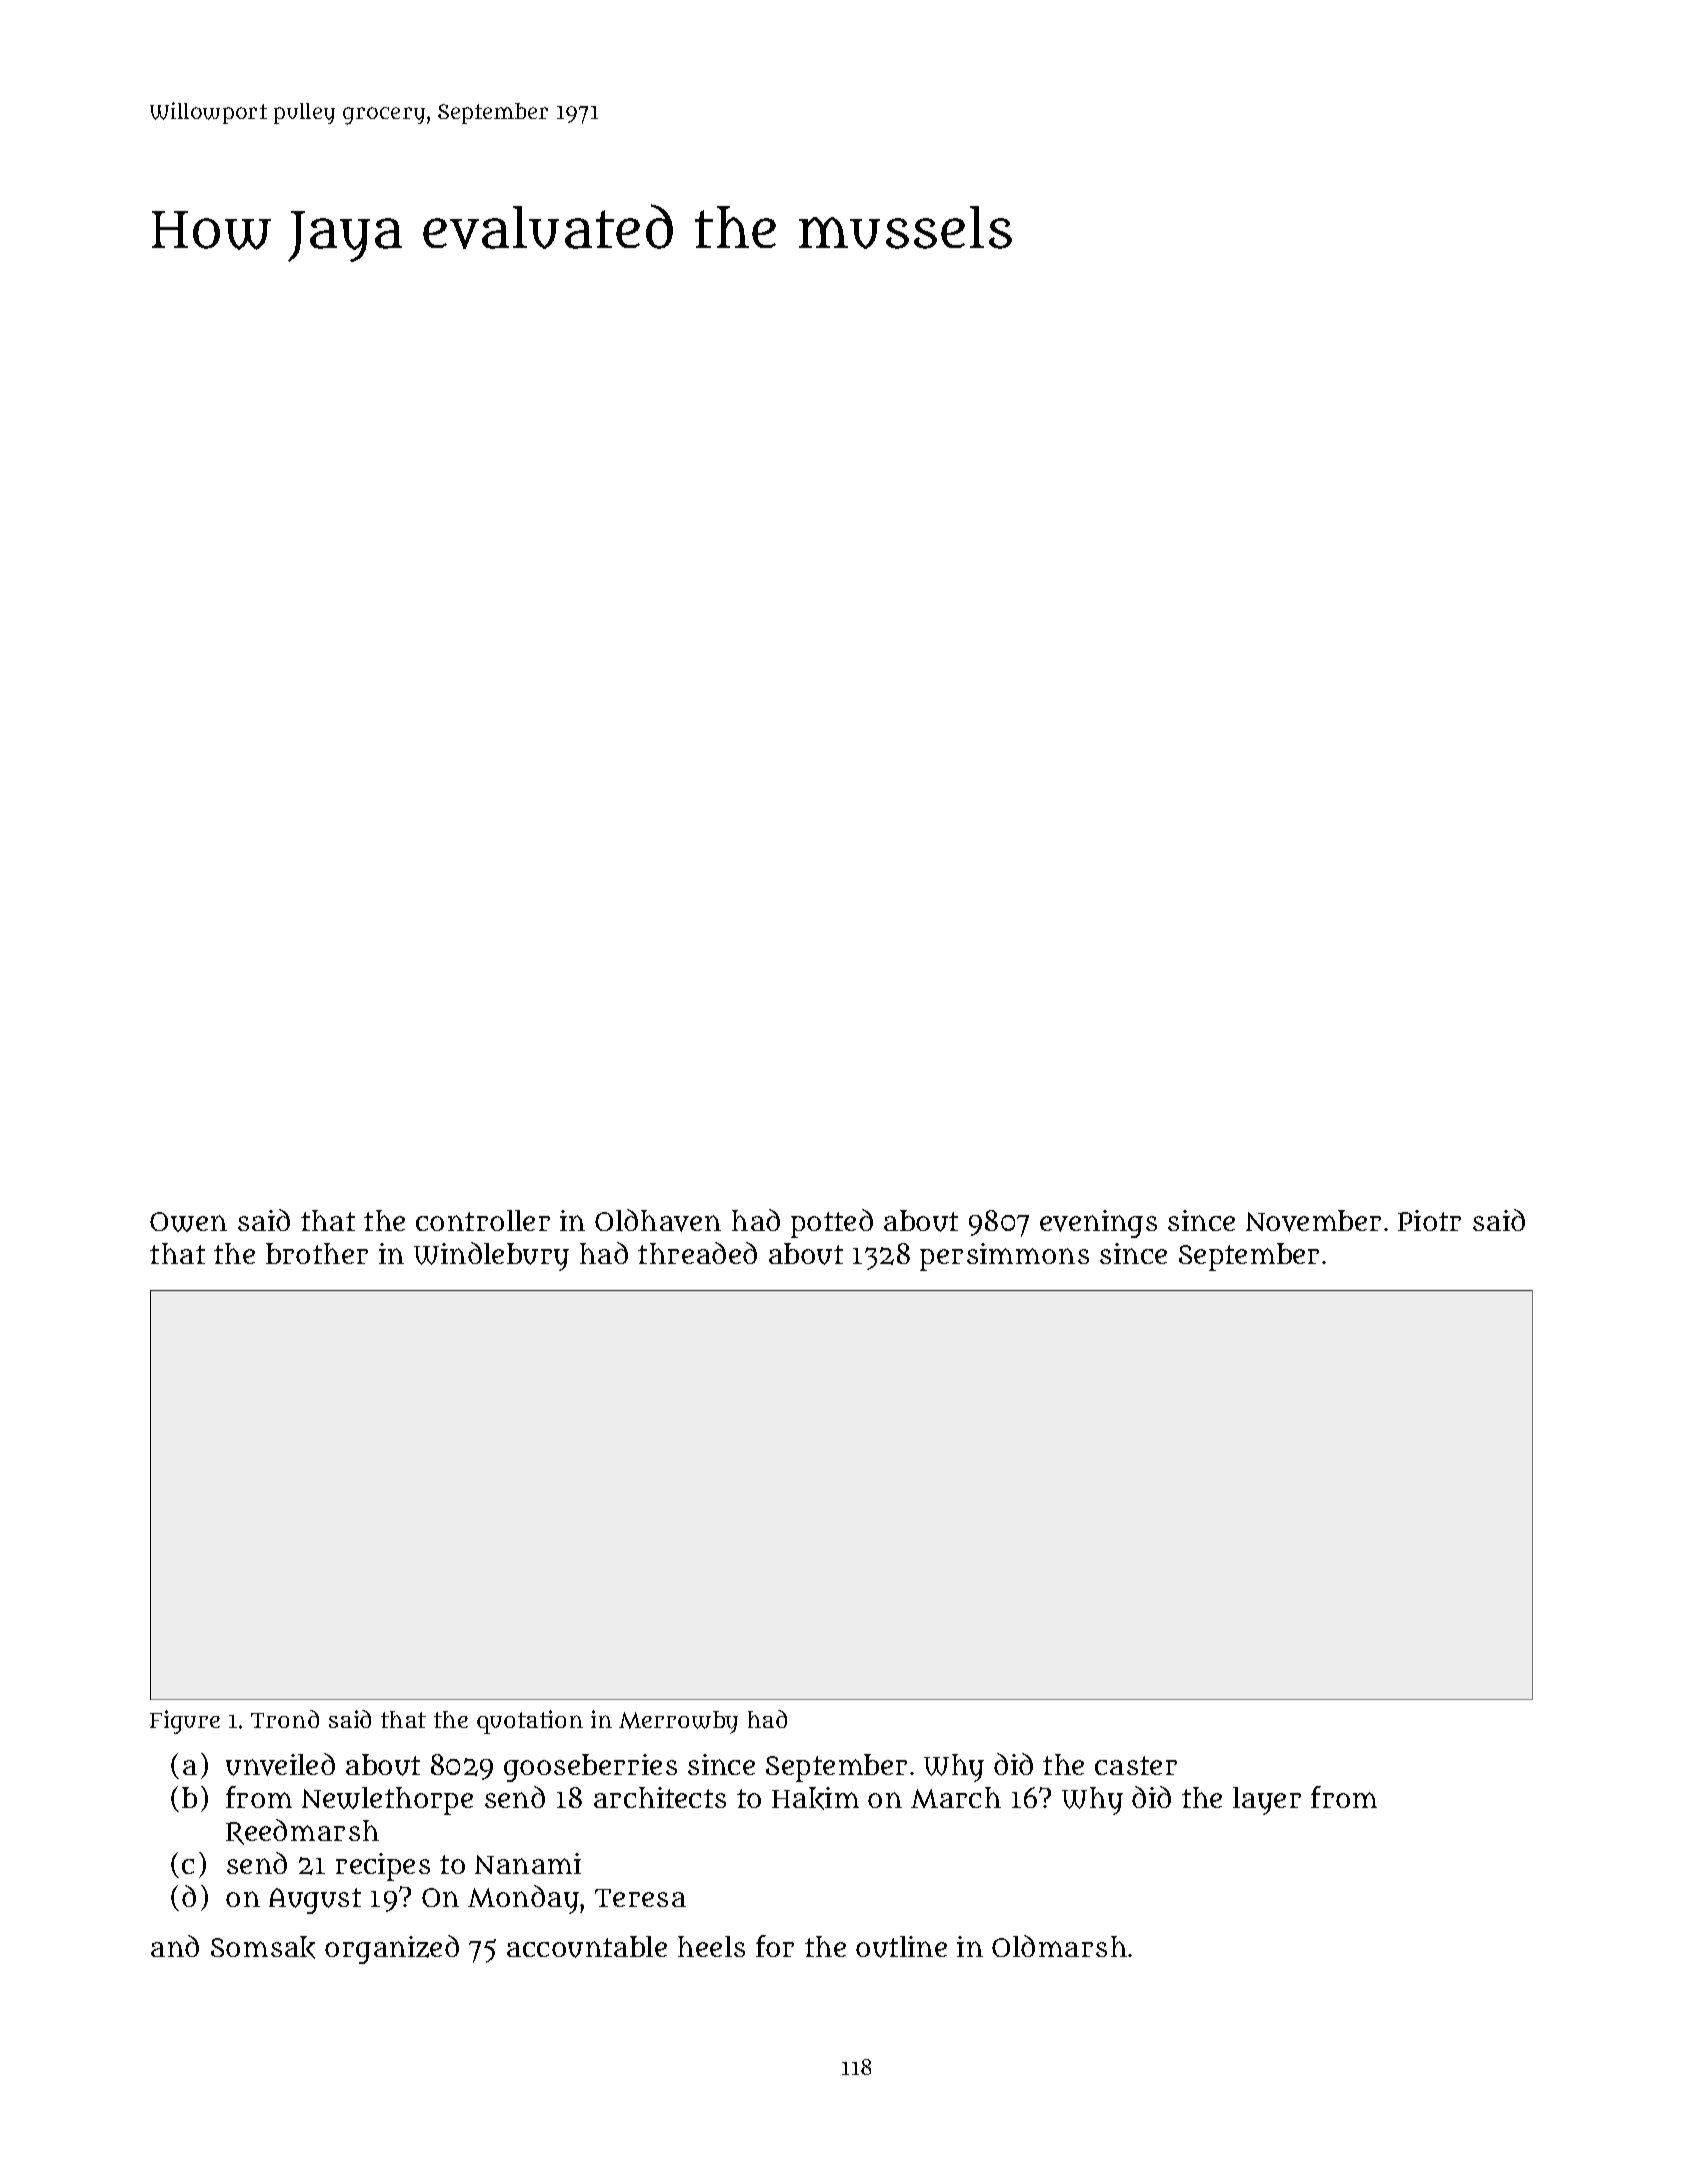  Describe the element at coordinates (1313, 1221) in the page. I see `November` at that location.
